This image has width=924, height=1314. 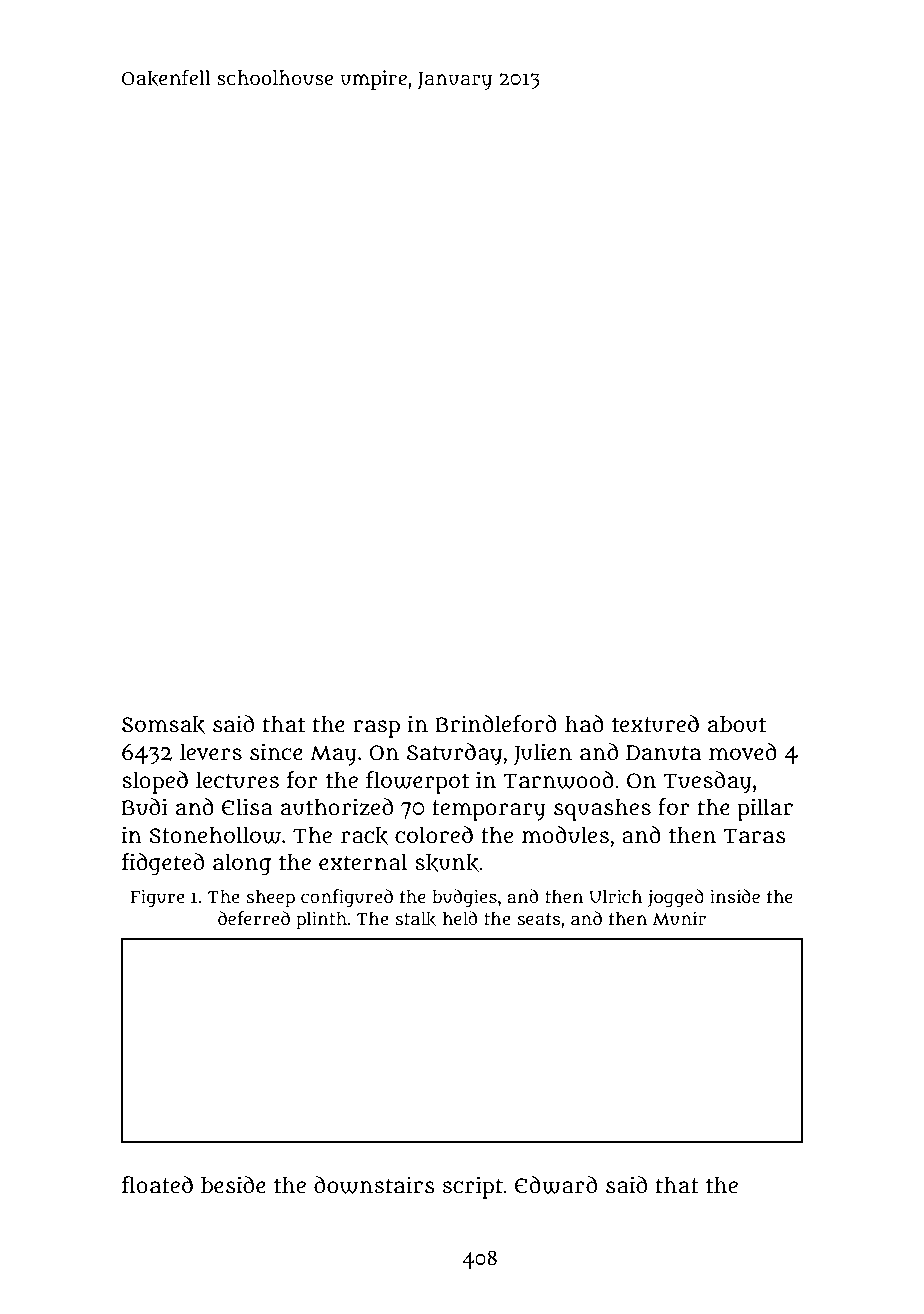 I want to click on script, so click(x=473, y=1187).
